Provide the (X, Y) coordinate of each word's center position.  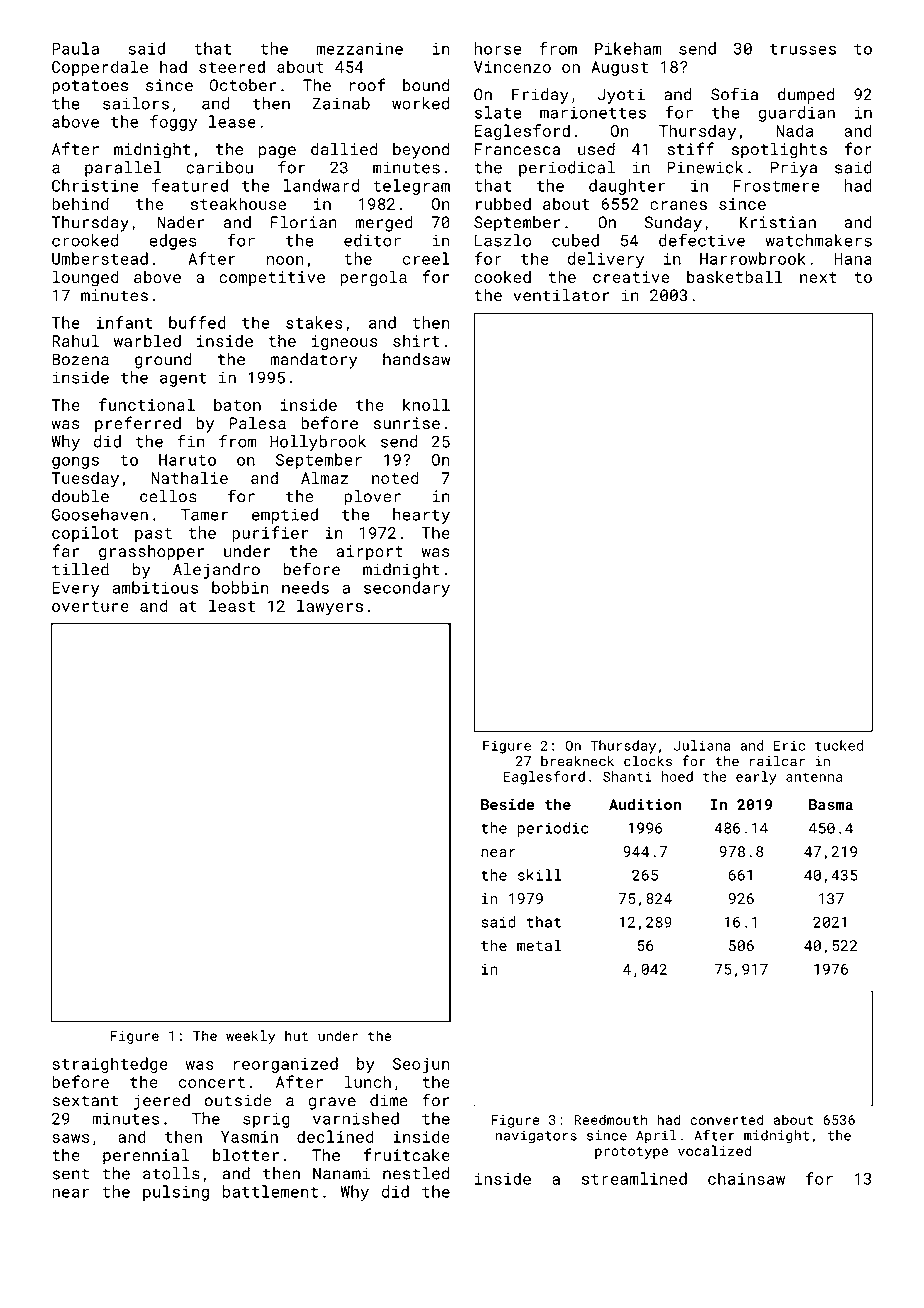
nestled (416, 1173)
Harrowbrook (753, 258)
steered (232, 66)
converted (727, 1119)
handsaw (416, 359)
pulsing (176, 1193)
